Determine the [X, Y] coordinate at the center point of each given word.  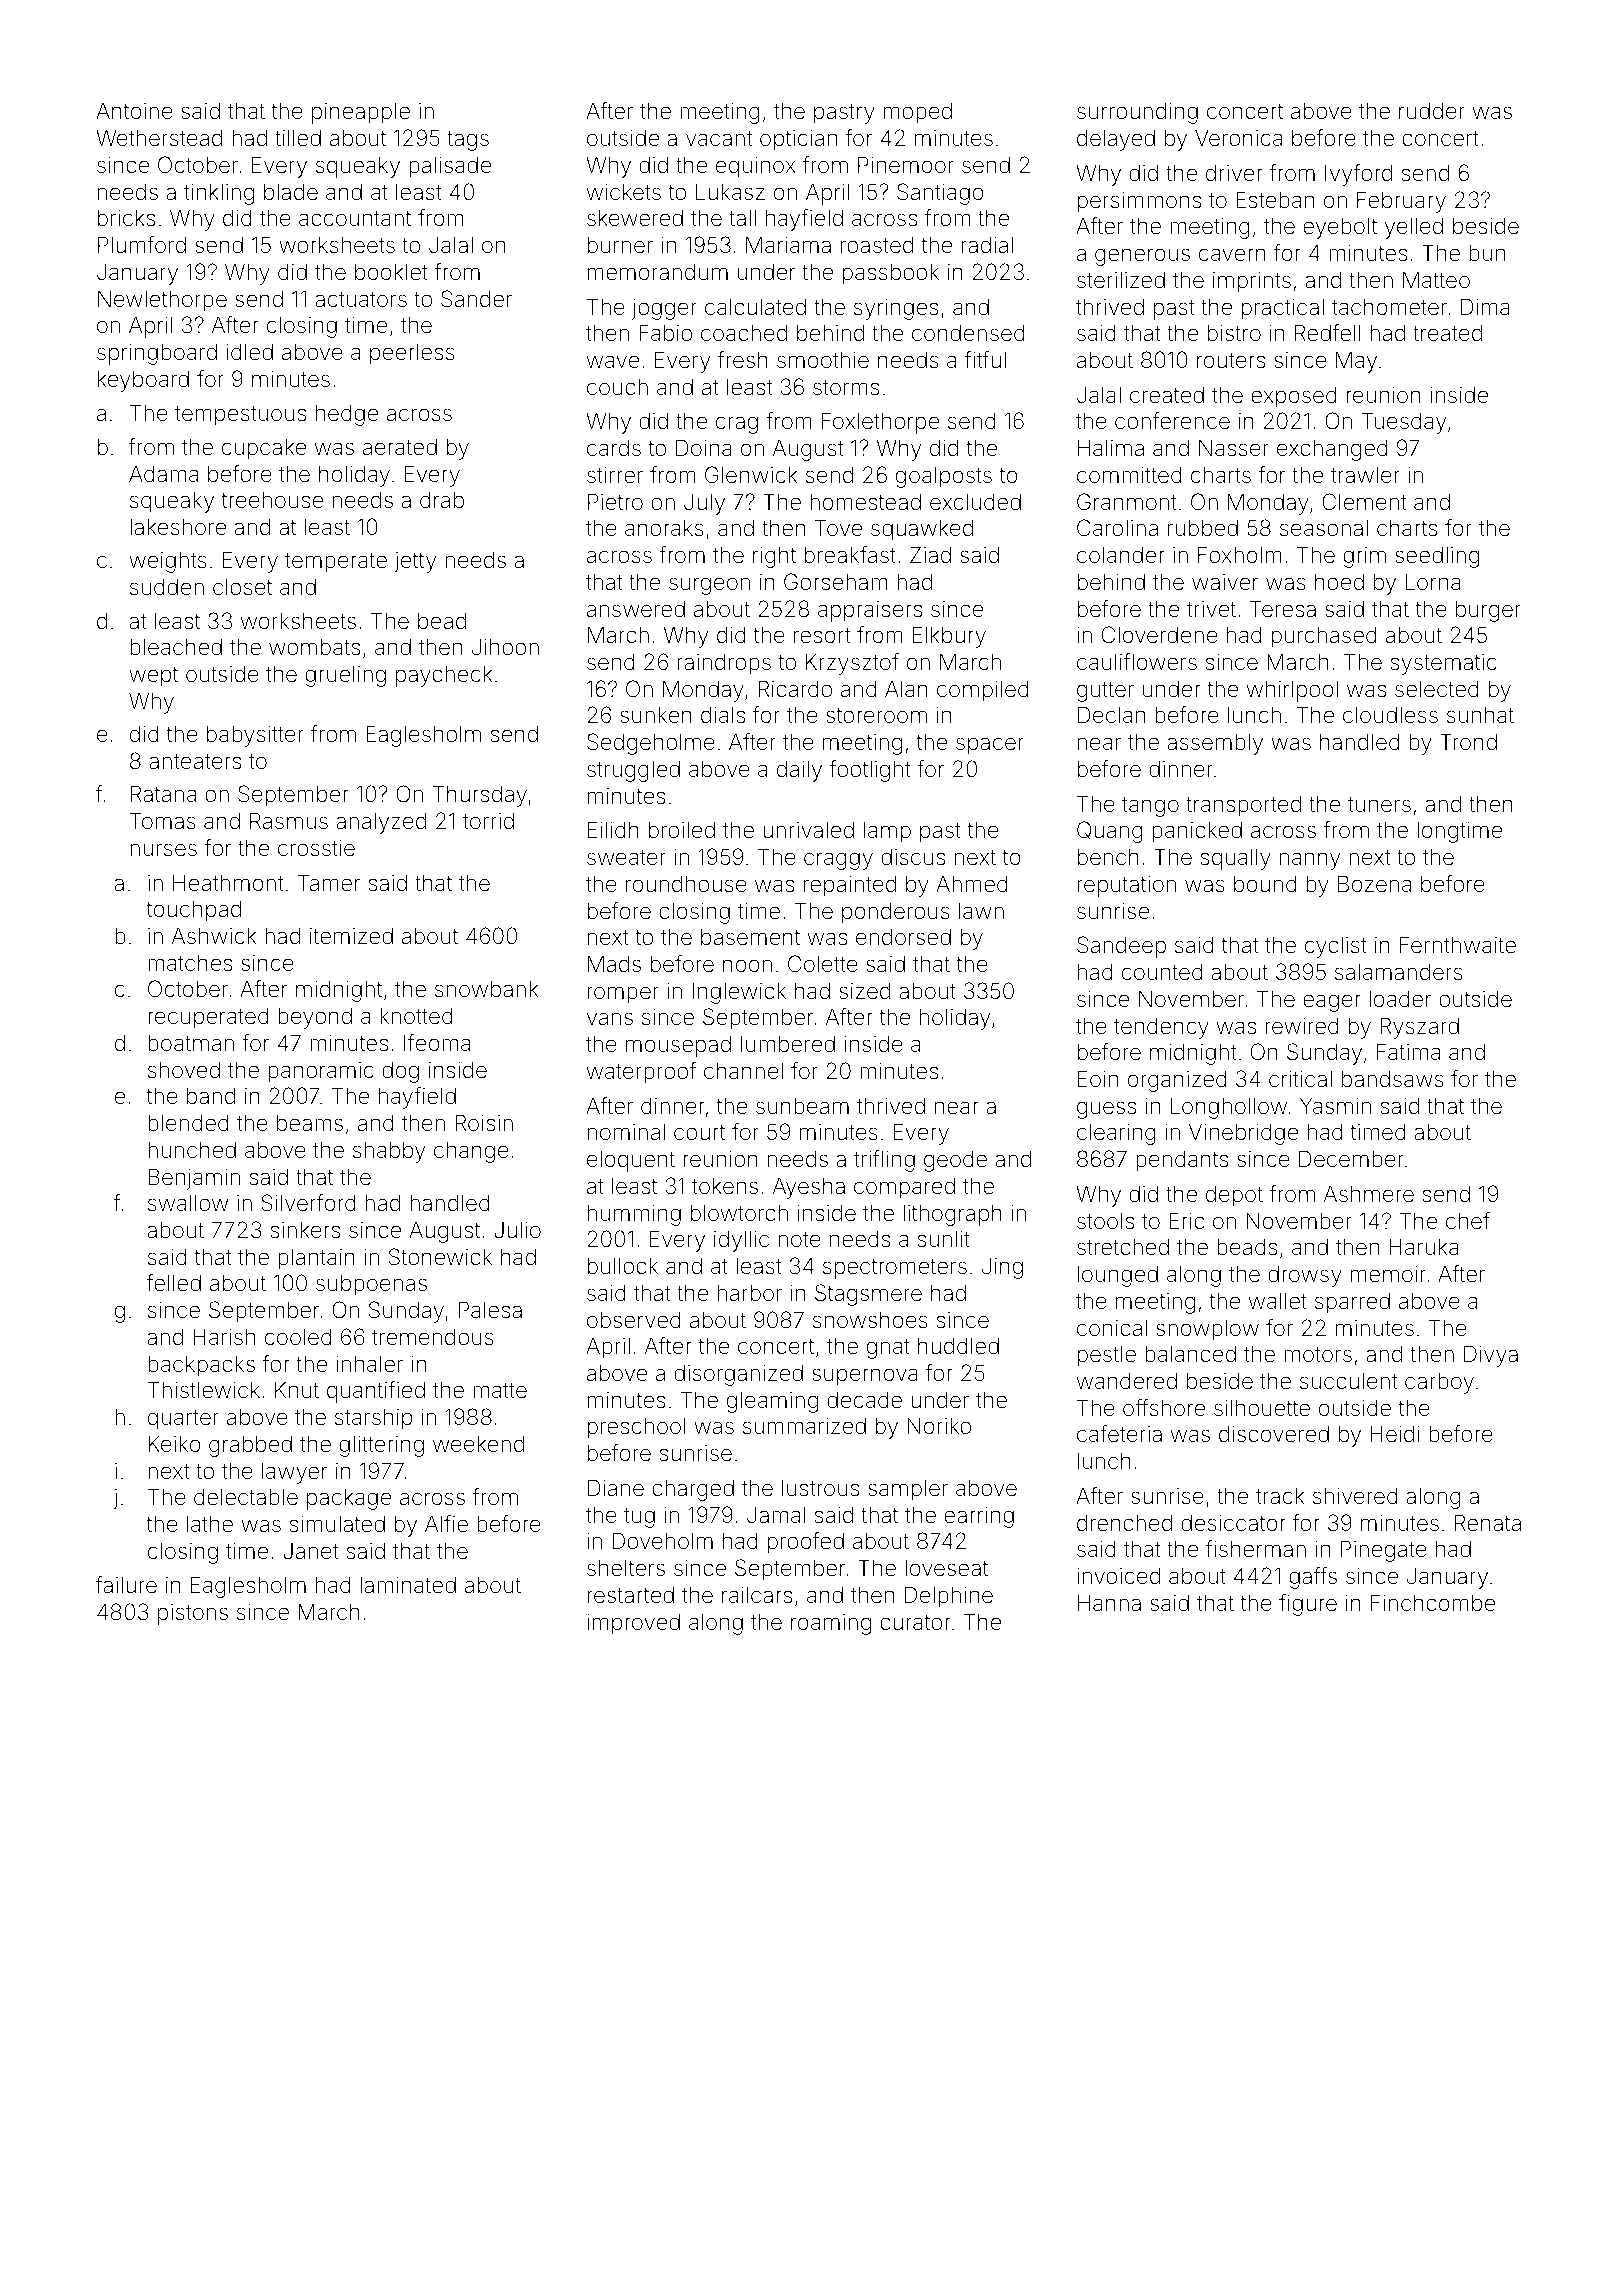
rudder [1432, 111]
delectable [246, 1497]
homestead [865, 502]
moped [918, 113]
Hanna [1109, 1603]
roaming [831, 1624]
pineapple [361, 113]
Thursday [479, 796]
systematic [1444, 664]
